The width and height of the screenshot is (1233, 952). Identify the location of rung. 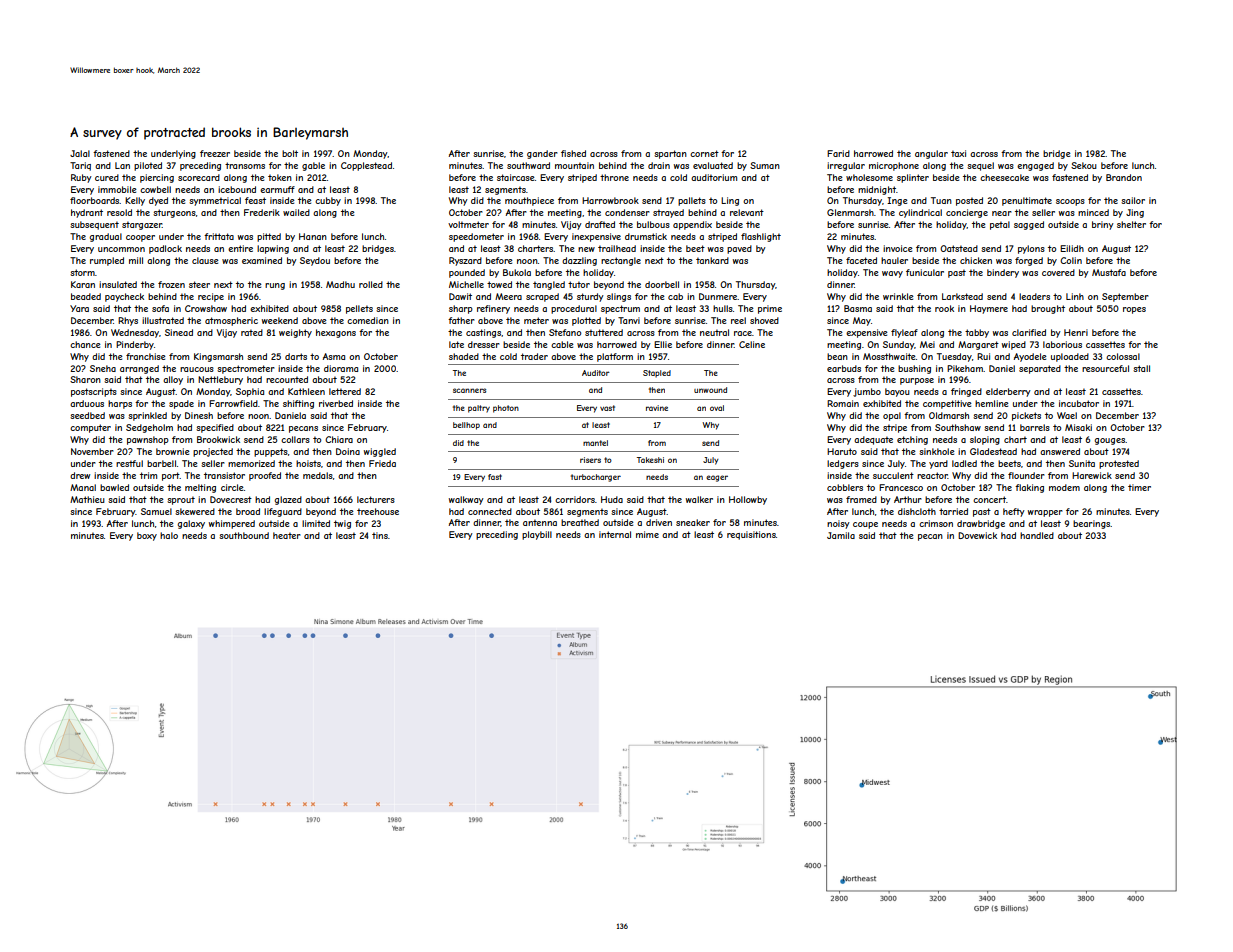
(275, 286).
